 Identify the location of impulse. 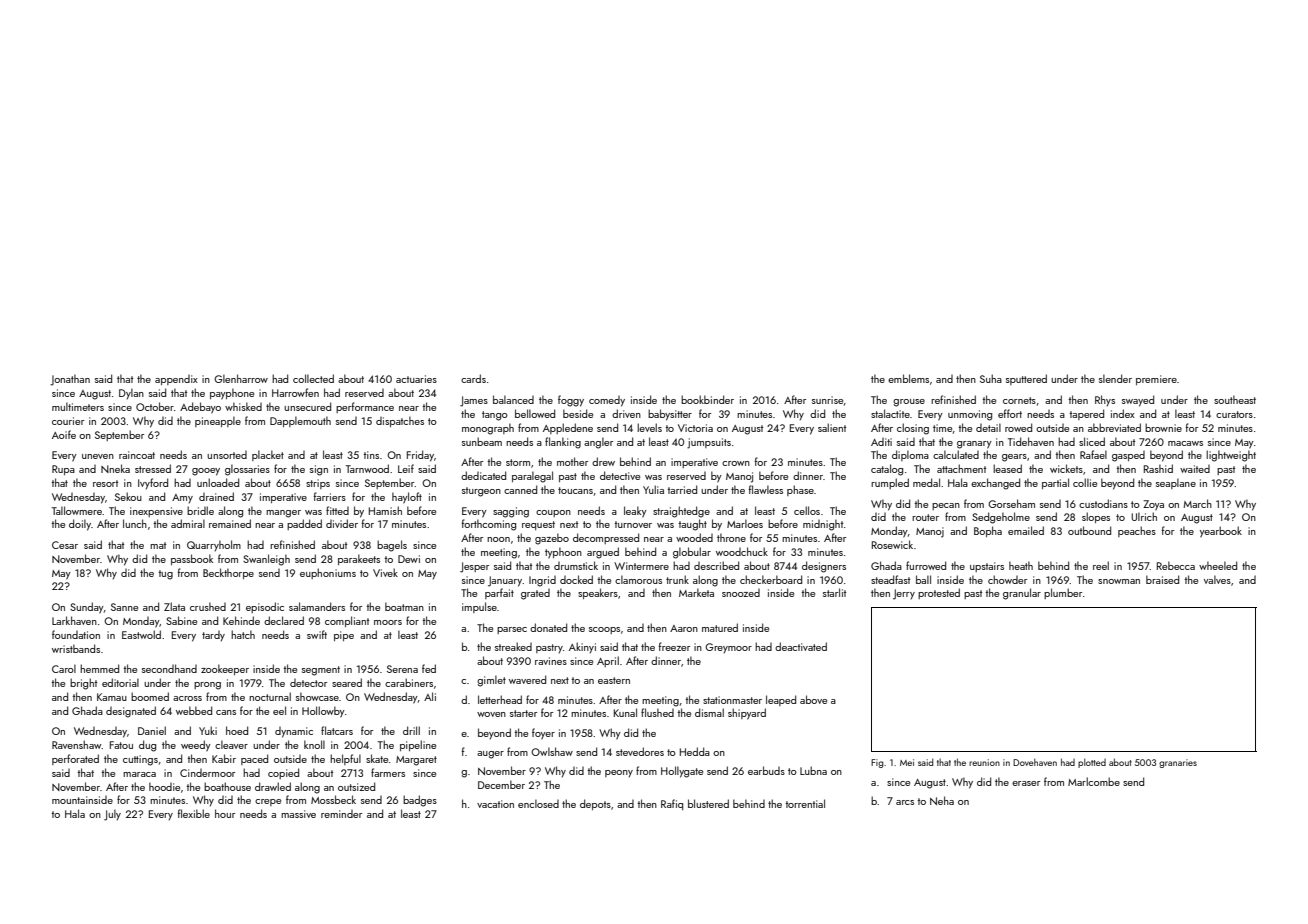
(479, 607).
